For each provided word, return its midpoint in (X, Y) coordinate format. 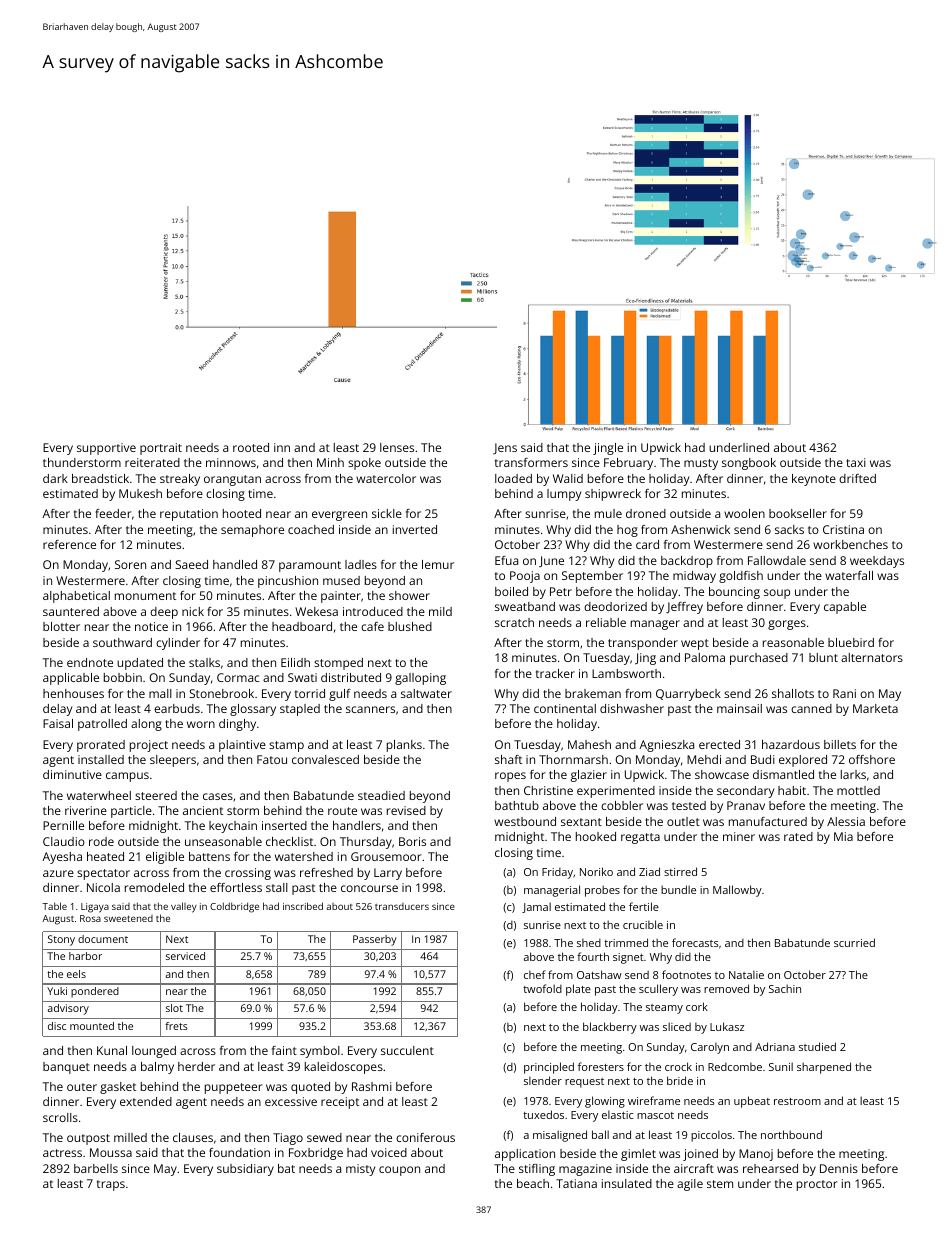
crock (678, 1066)
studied (817, 1046)
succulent (407, 1050)
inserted (284, 825)
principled (549, 1068)
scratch (514, 622)
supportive (106, 449)
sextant (581, 822)
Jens (505, 448)
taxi (856, 462)
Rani (844, 693)
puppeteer (233, 1088)
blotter (61, 626)
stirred (680, 871)
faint (284, 1050)
